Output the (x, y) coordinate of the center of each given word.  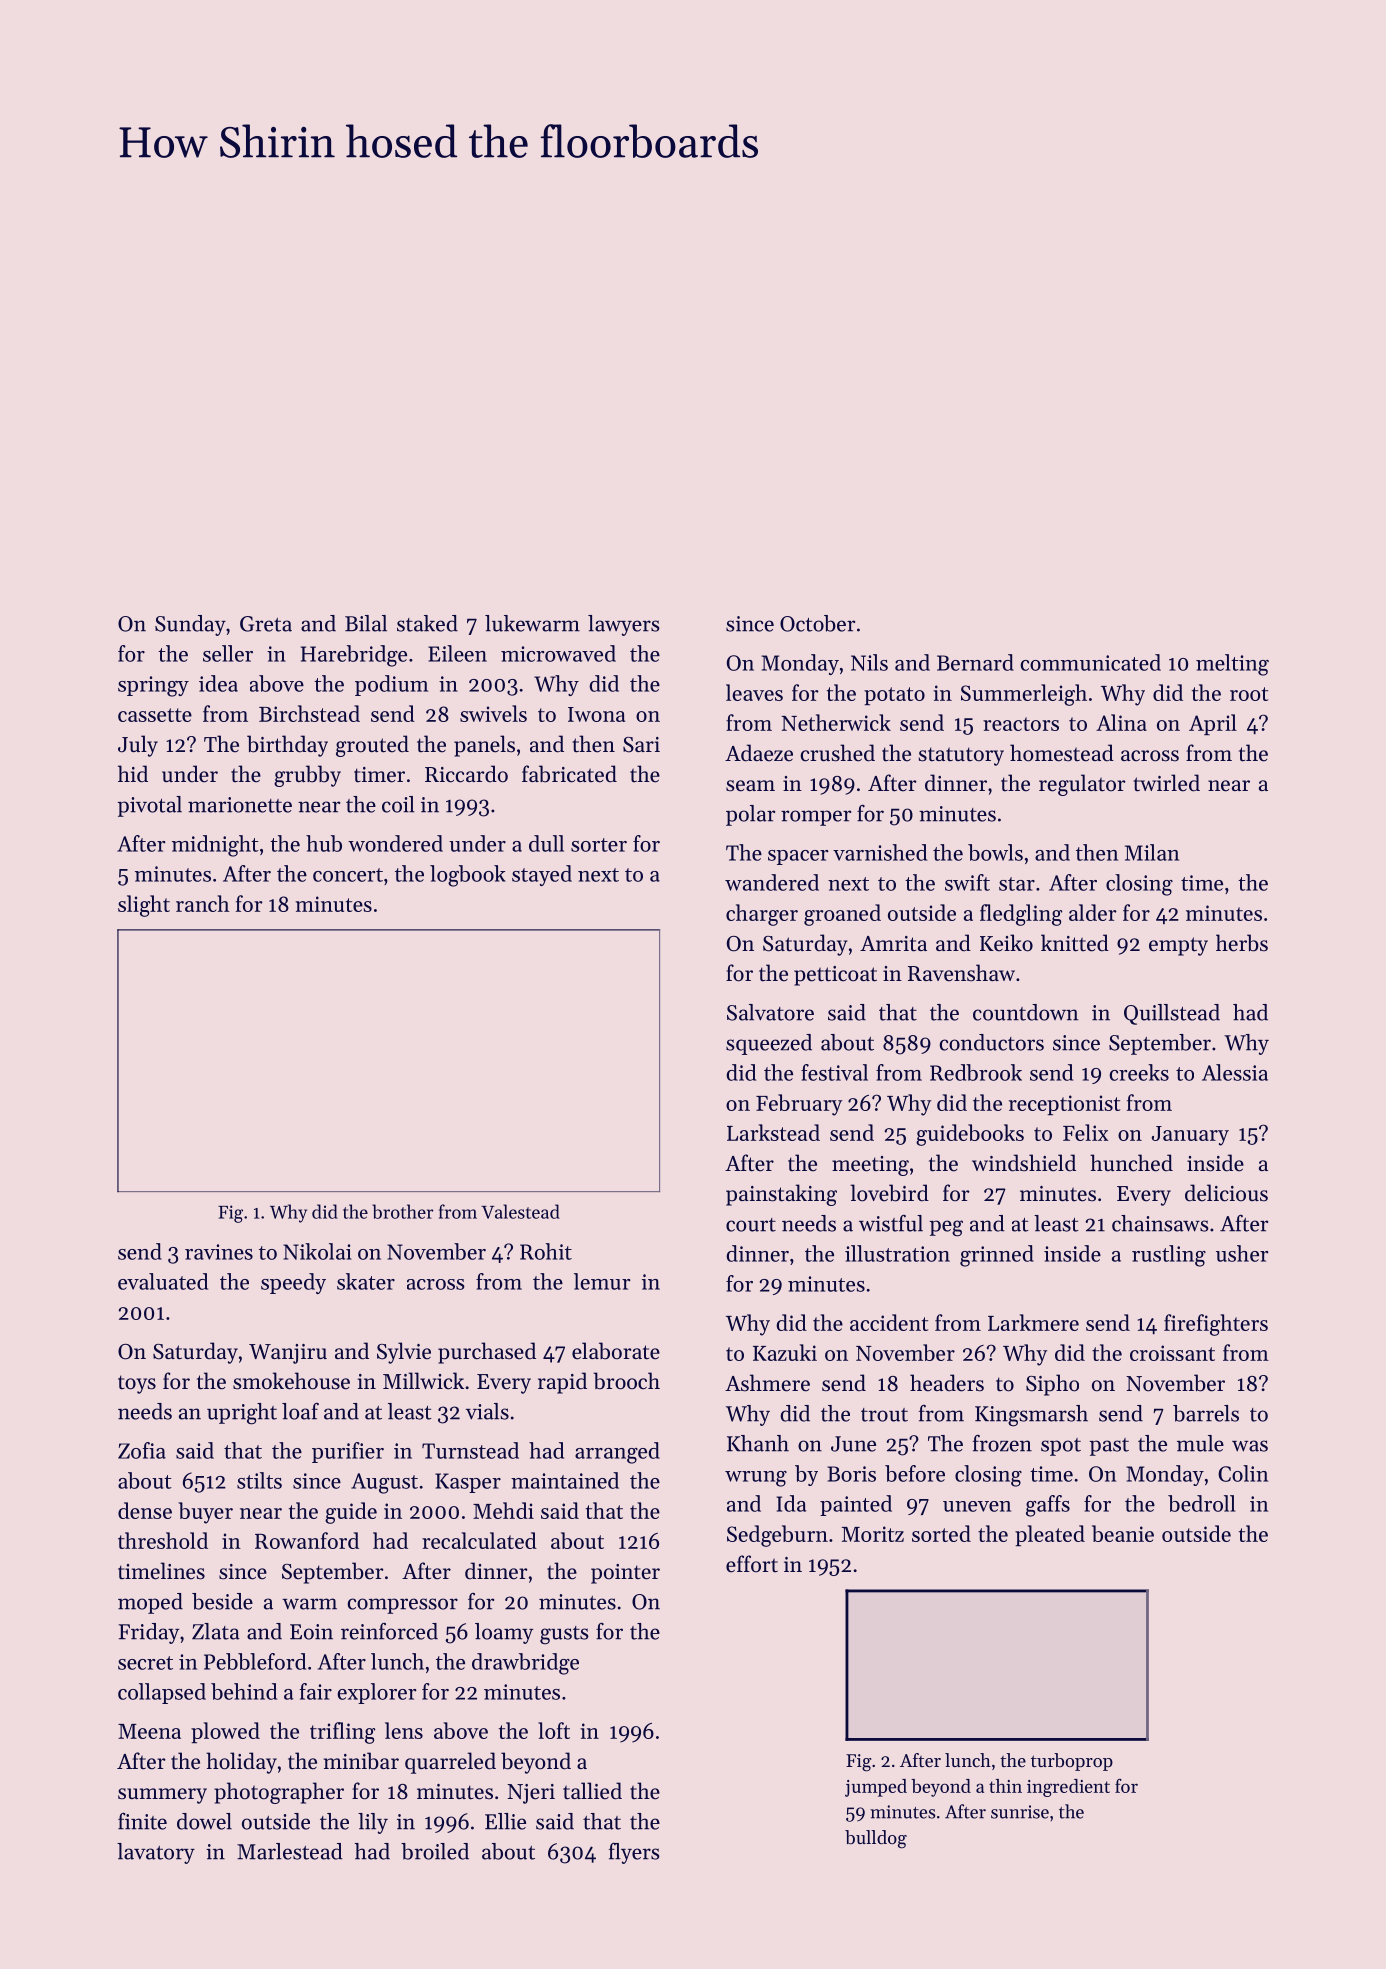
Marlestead (290, 1851)
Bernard (975, 662)
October (817, 623)
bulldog (876, 1839)
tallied (592, 1791)
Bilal (366, 623)
